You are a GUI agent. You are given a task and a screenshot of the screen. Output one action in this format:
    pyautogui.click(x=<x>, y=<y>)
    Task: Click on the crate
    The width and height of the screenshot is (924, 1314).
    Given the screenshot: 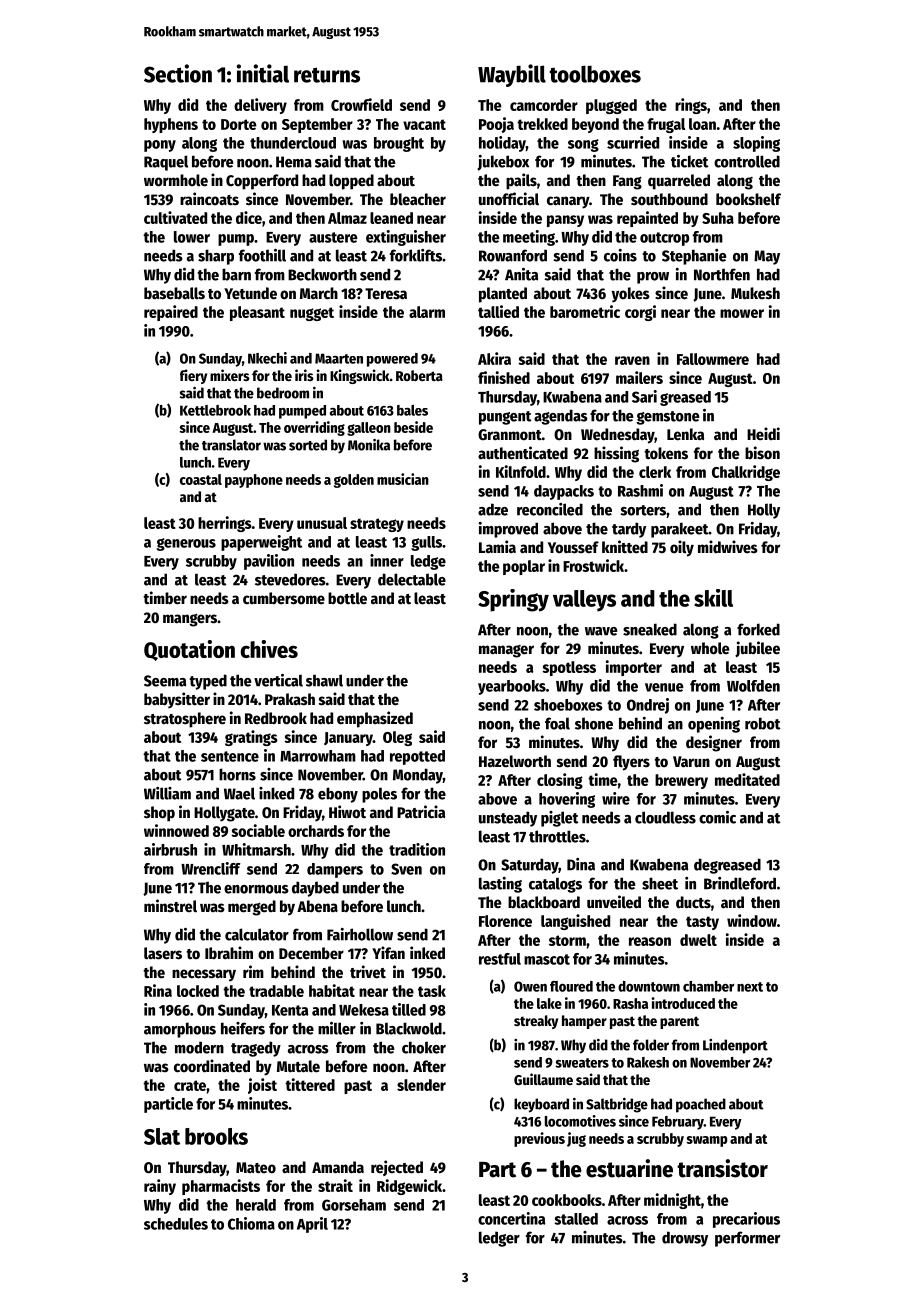 What is the action you would take?
    pyautogui.click(x=190, y=1085)
